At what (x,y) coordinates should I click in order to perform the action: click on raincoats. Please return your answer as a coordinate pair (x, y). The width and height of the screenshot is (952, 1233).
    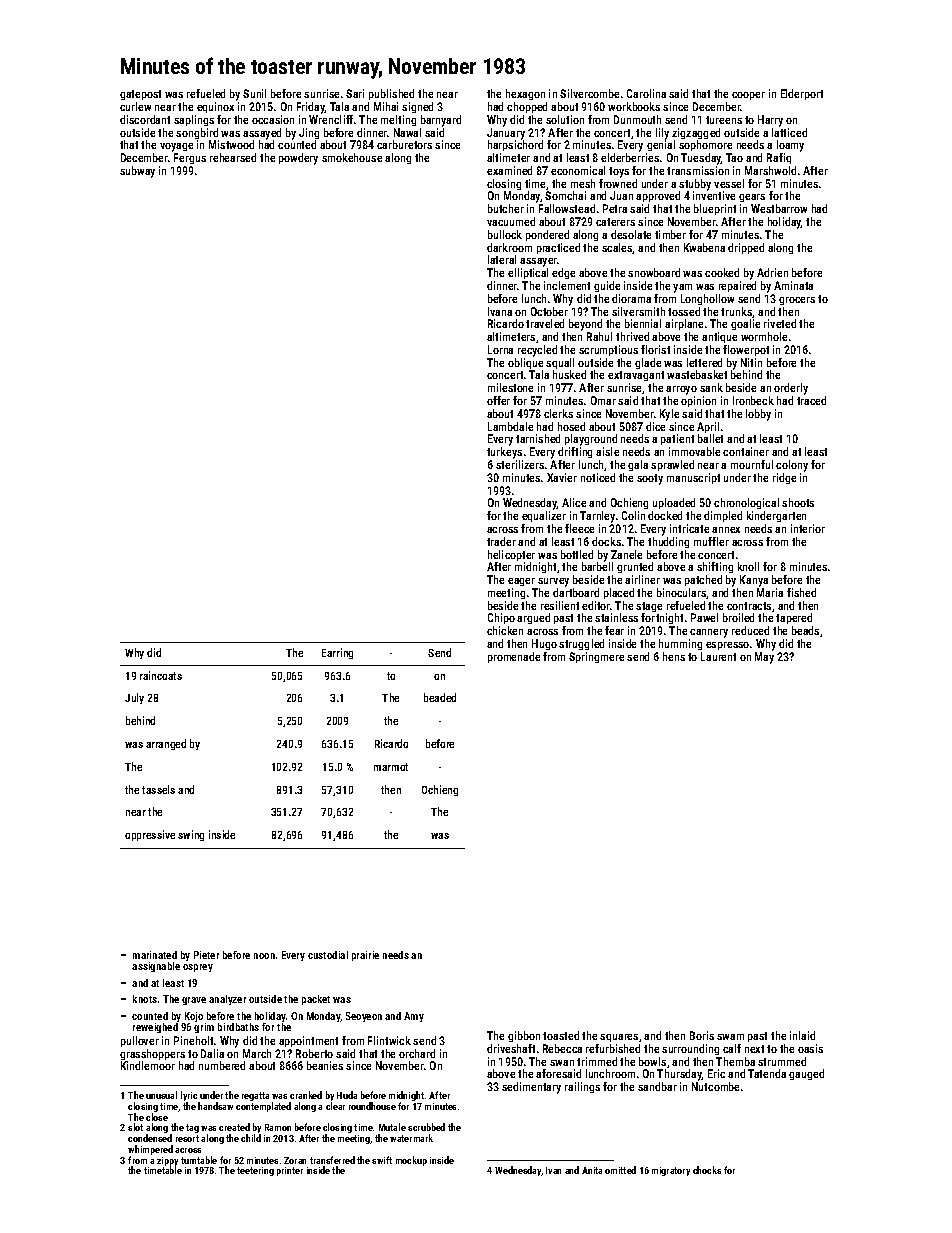
    Looking at the image, I should click on (161, 675).
